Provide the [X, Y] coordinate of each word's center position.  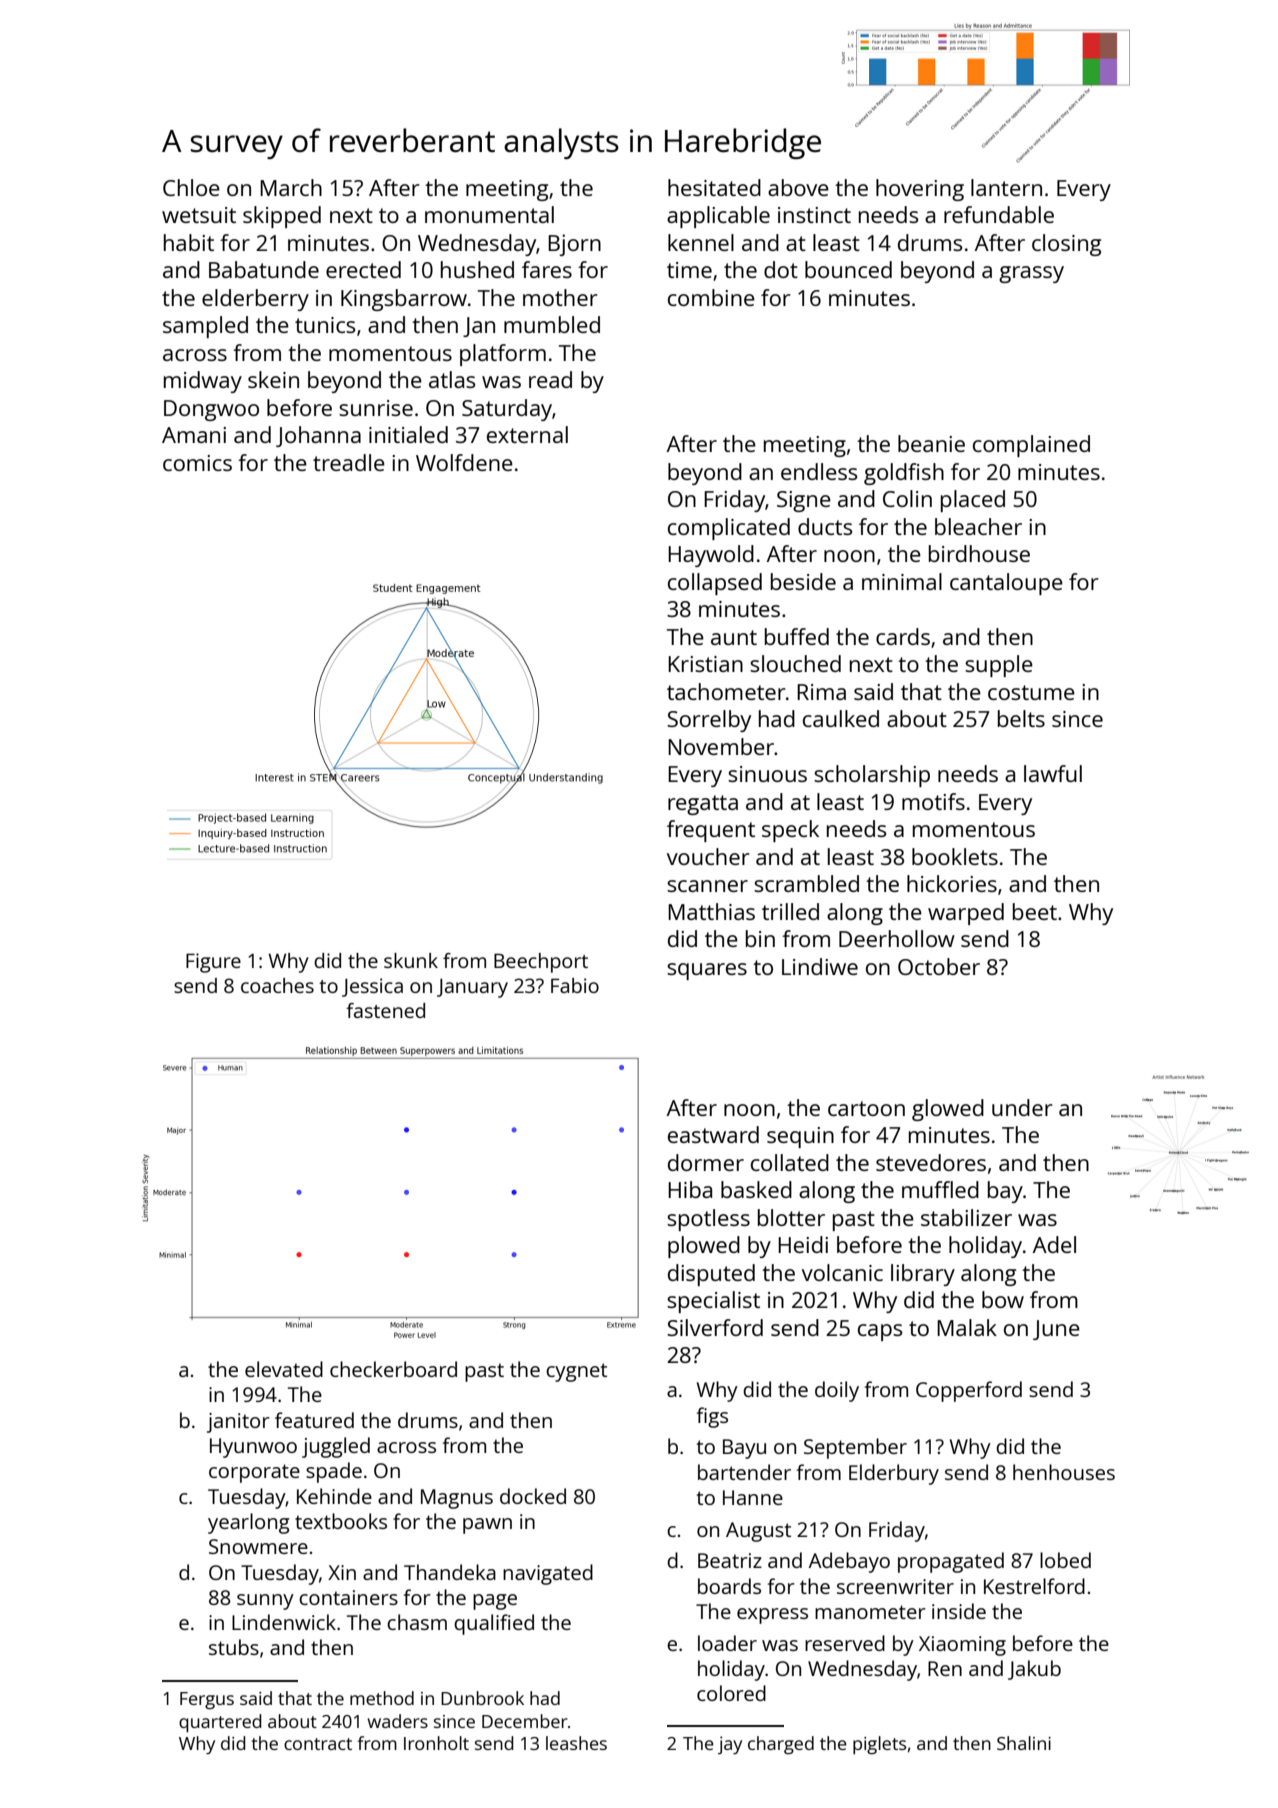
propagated [951, 1562]
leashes [576, 1743]
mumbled [552, 324]
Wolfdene [464, 462]
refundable [999, 214]
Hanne [753, 1497]
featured [314, 1420]
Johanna [318, 436]
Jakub [1034, 1670]
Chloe [191, 187]
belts [1021, 718]
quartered [220, 1723]
